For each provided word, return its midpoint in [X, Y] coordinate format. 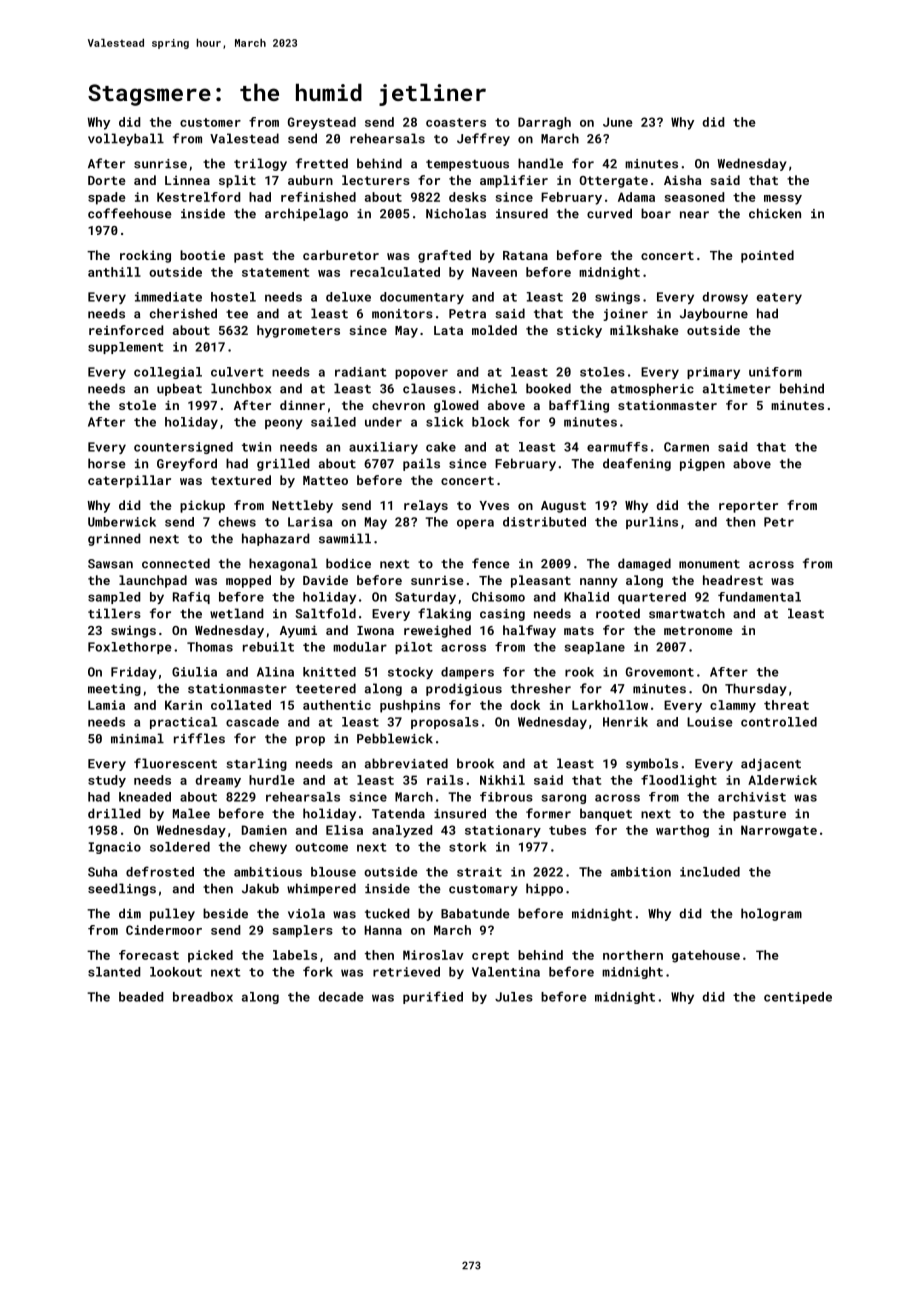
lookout [176, 972]
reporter [748, 507]
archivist [752, 797]
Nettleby [302, 506]
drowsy [725, 298]
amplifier [514, 181]
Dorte [107, 180]
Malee [191, 813]
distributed [544, 522]
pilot [414, 648]
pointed [767, 256]
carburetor [341, 255]
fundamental [759, 597]
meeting [114, 690]
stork [468, 847]
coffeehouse [130, 213]
